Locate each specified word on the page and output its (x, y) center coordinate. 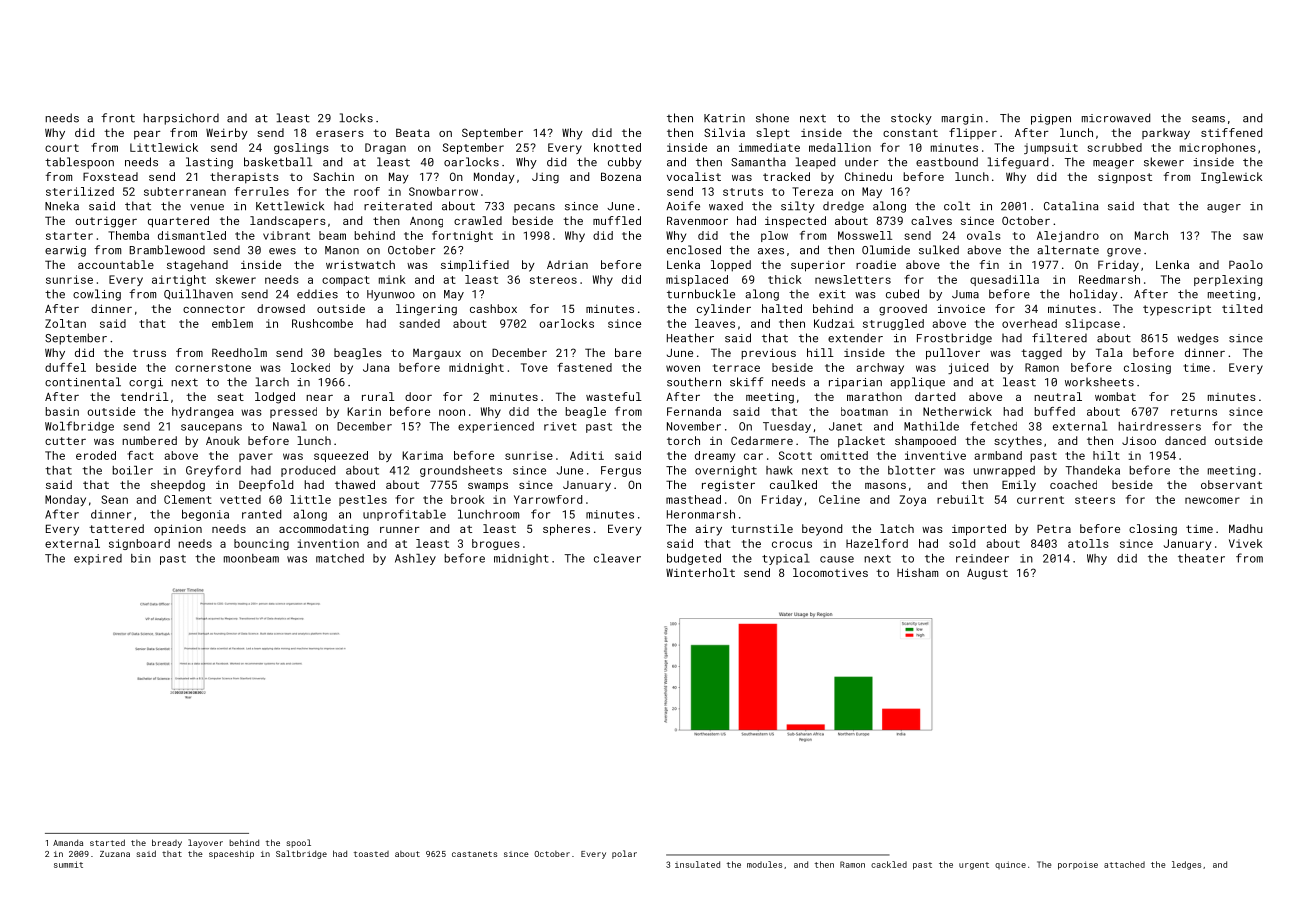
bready (167, 843)
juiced (968, 368)
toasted (371, 854)
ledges (1186, 865)
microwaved (1116, 118)
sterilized (80, 191)
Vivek (1246, 543)
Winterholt (700, 572)
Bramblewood (167, 250)
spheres (566, 530)
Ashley (415, 559)
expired (98, 559)
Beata (413, 132)
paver (256, 457)
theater (1201, 558)
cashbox (493, 308)
